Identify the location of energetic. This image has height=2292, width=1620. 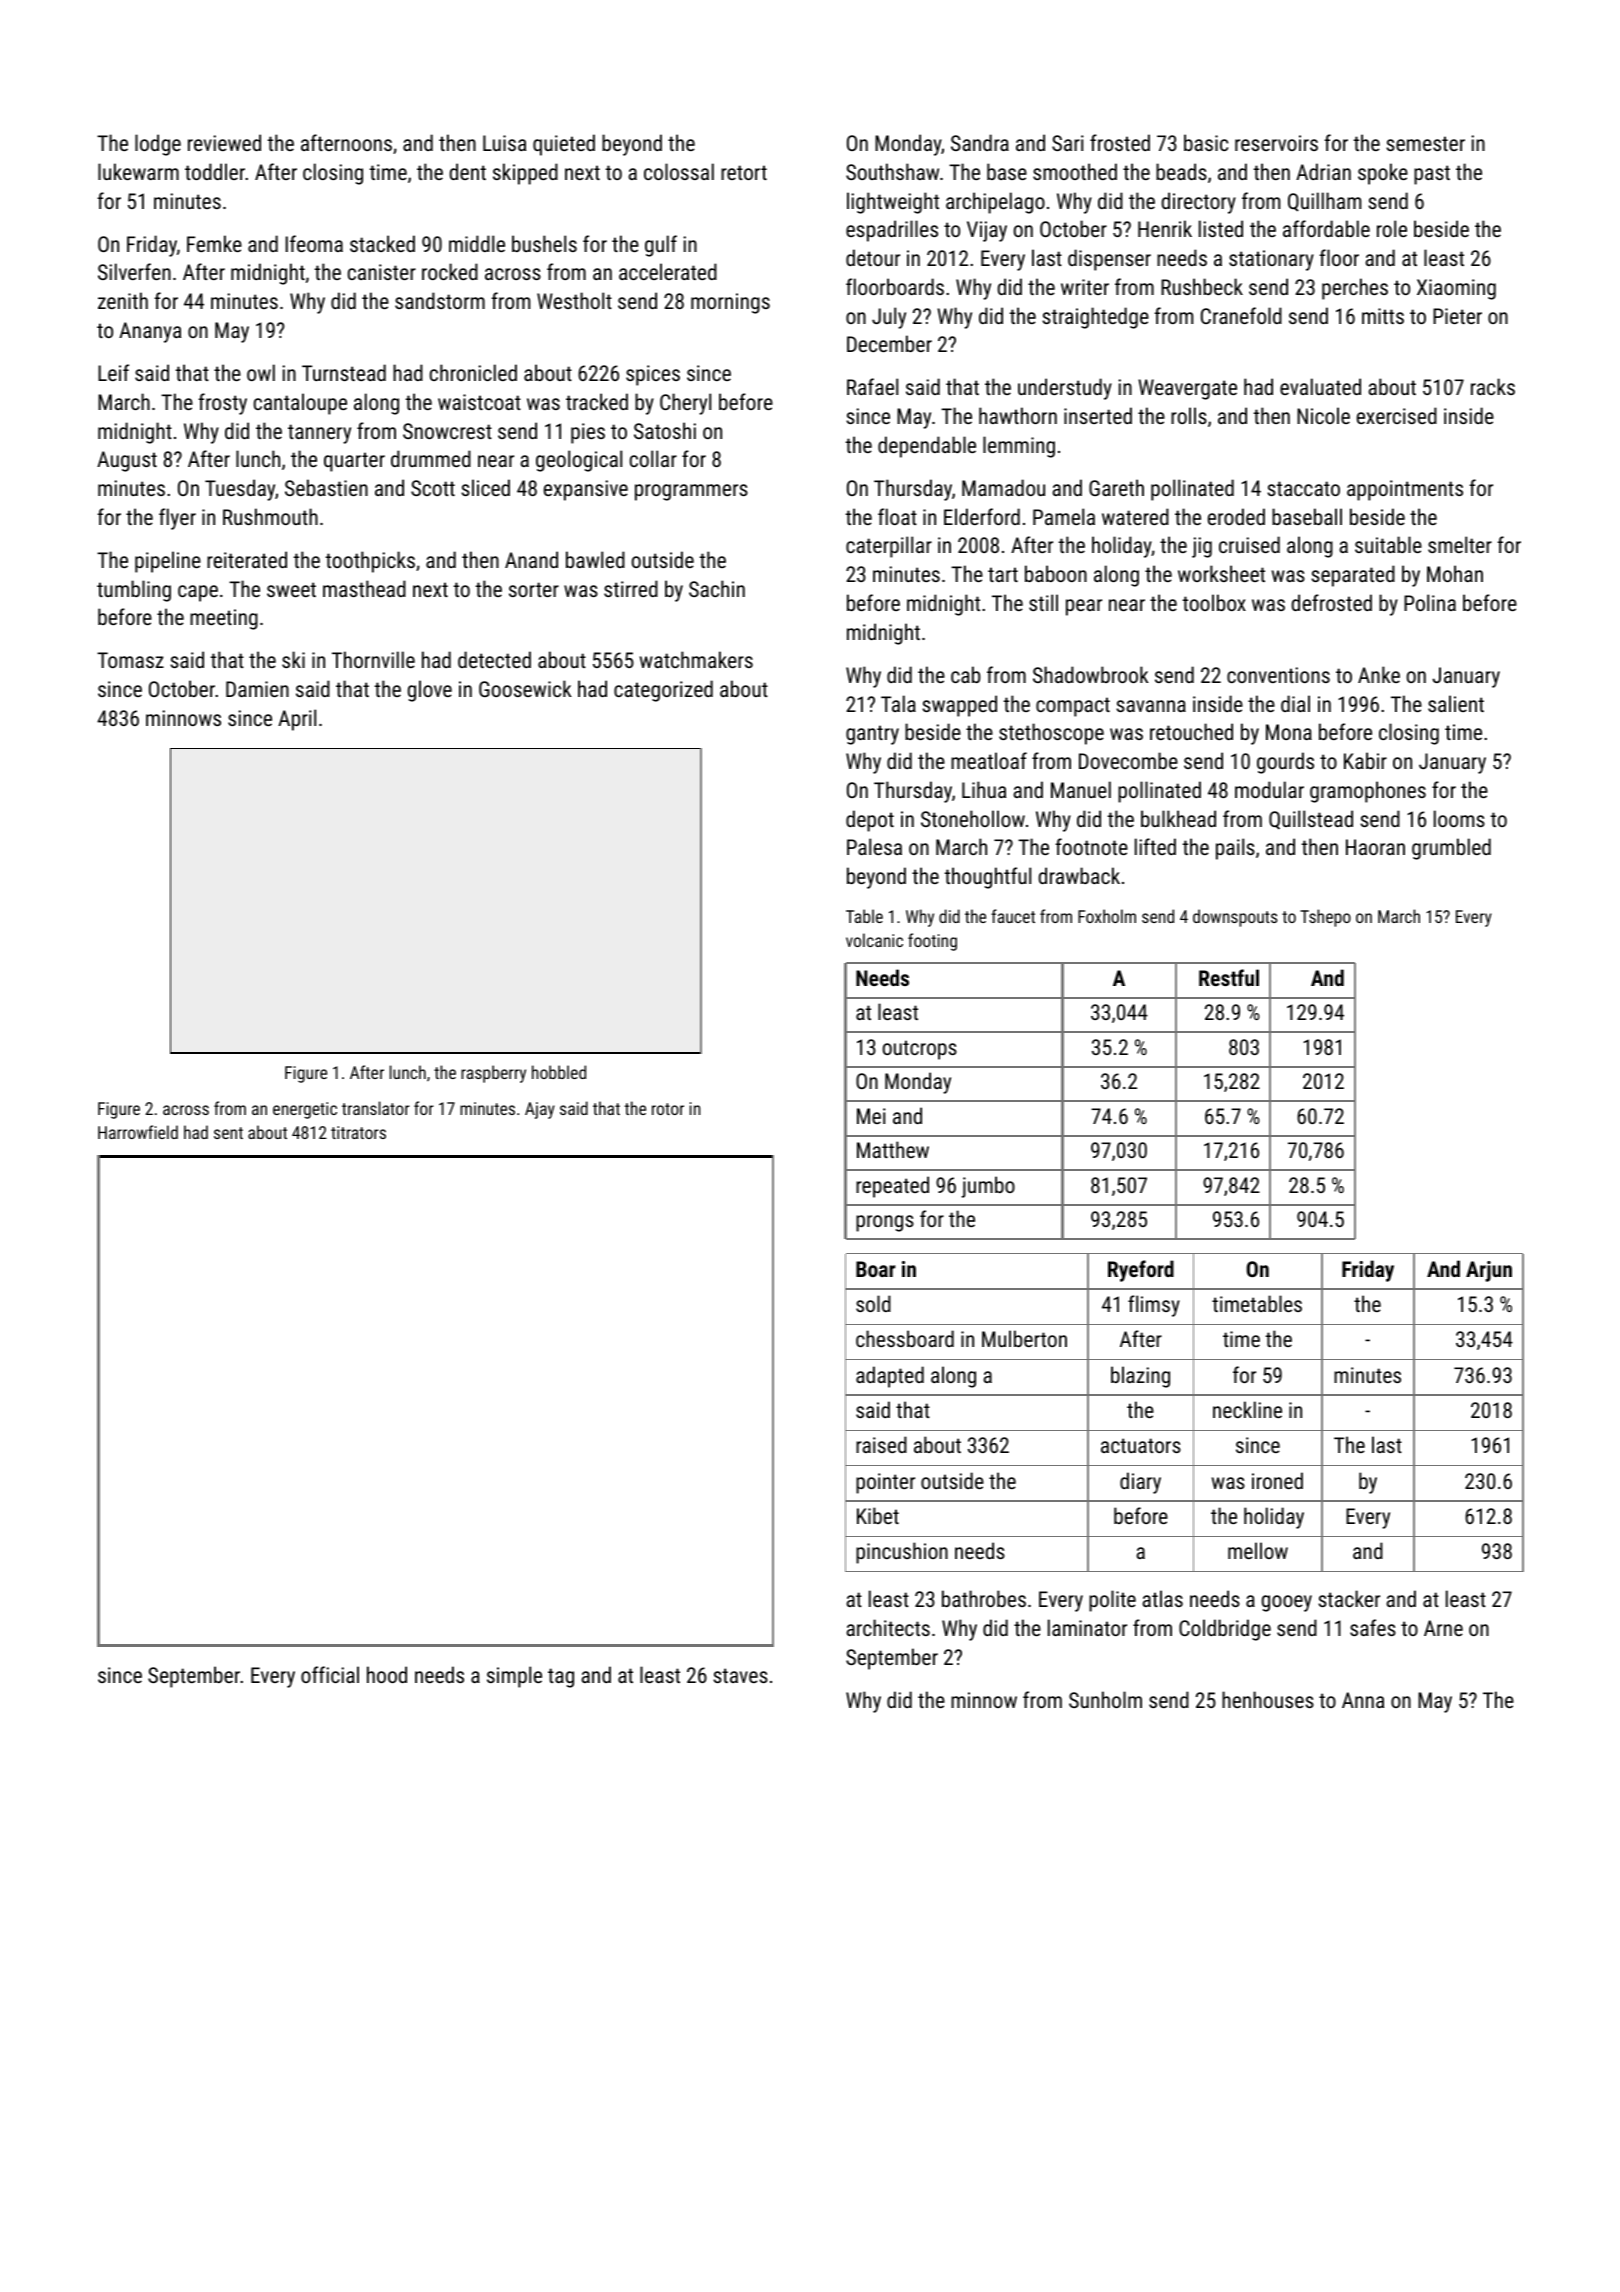
(305, 1110).
